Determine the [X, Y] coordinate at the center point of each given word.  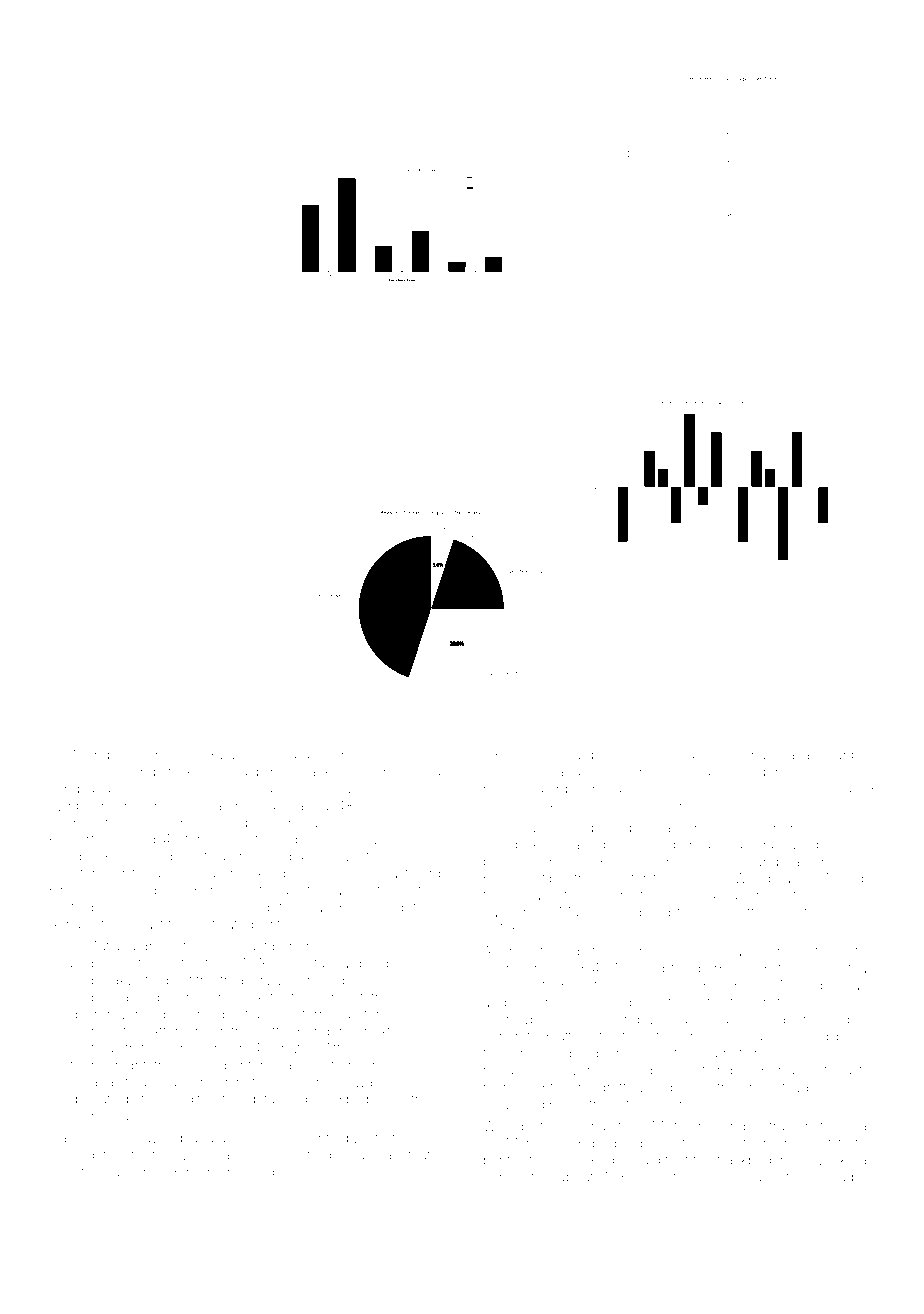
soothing [705, 1072]
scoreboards [561, 755]
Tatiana [113, 946]
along [647, 1055]
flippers [565, 986]
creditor [189, 1099]
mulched [269, 755]
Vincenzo [656, 772]
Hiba [347, 1099]
